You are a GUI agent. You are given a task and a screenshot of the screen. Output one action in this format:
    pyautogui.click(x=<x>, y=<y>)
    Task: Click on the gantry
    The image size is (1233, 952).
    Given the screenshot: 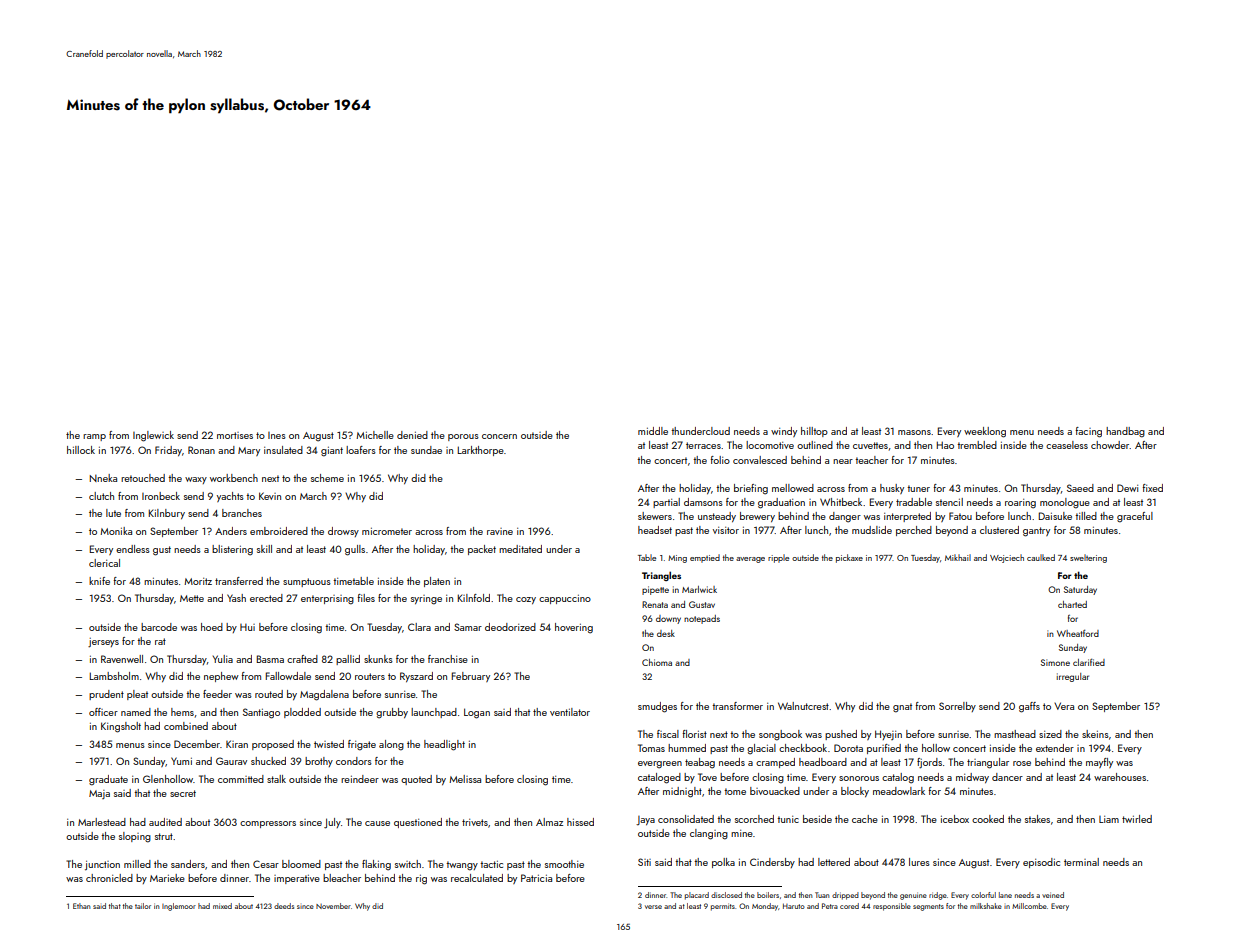 What is the action you would take?
    pyautogui.click(x=1036, y=532)
